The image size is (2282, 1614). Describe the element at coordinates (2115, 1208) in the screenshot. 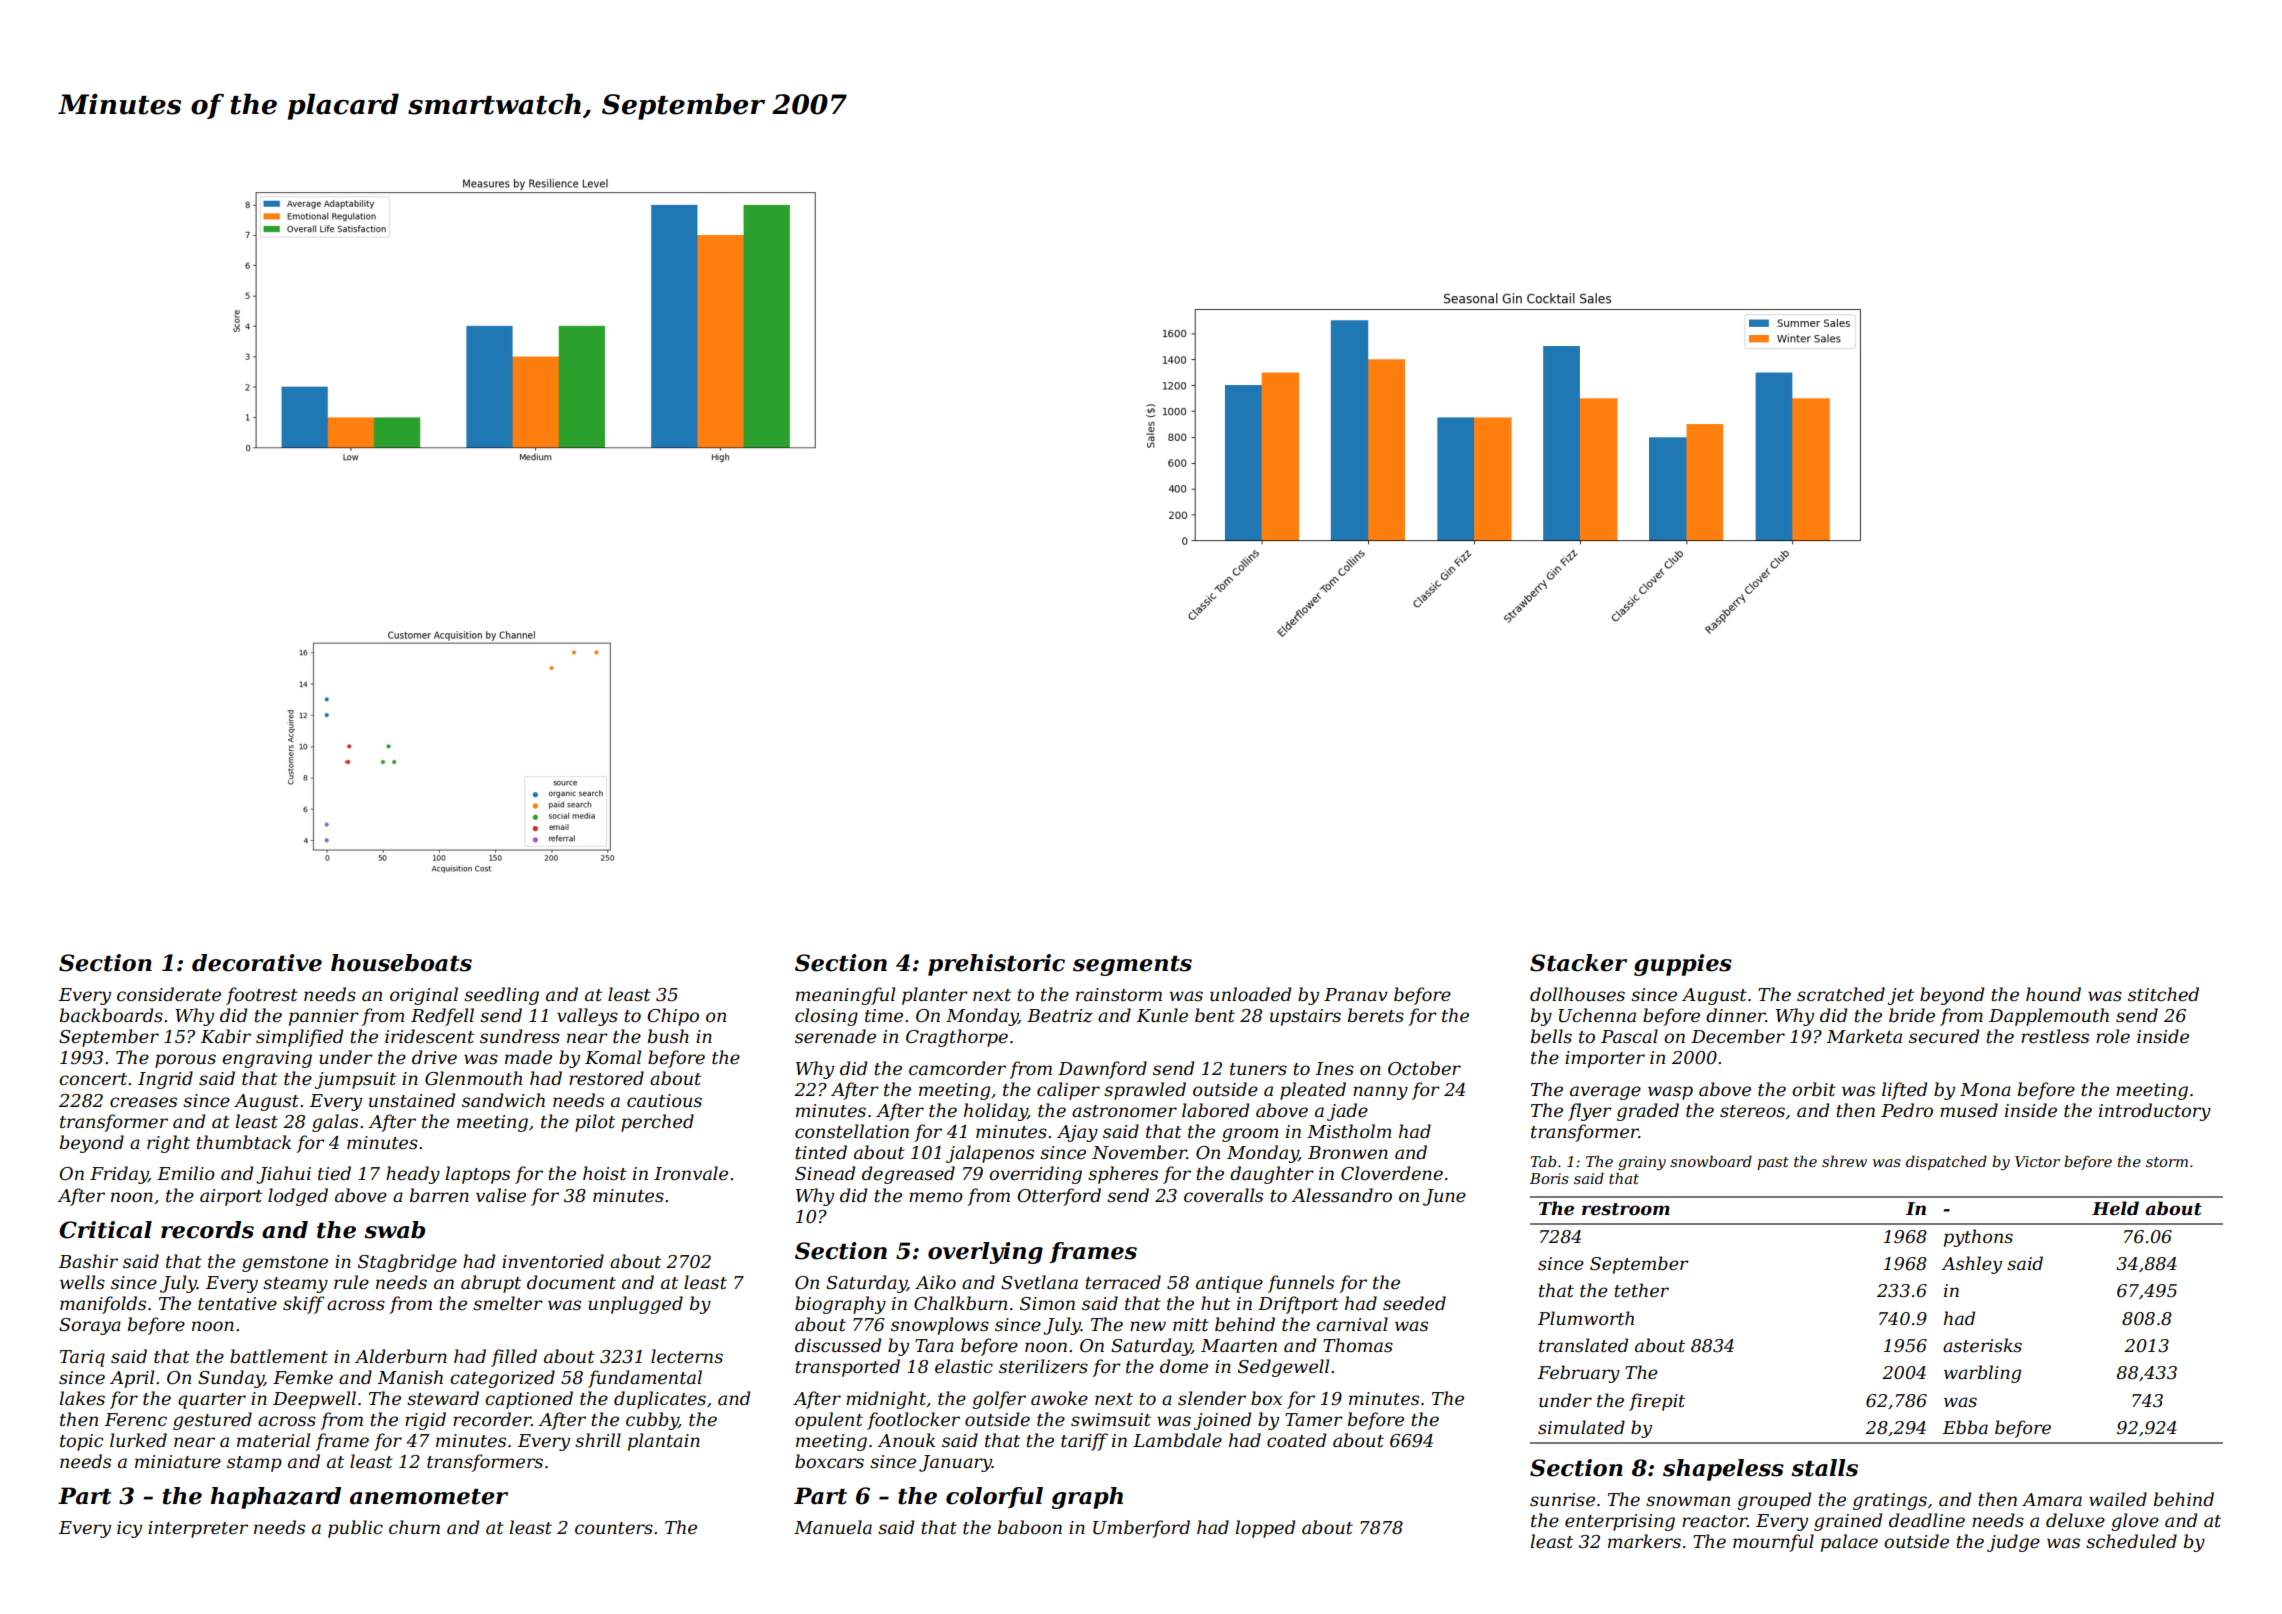

I see `Held` at that location.
